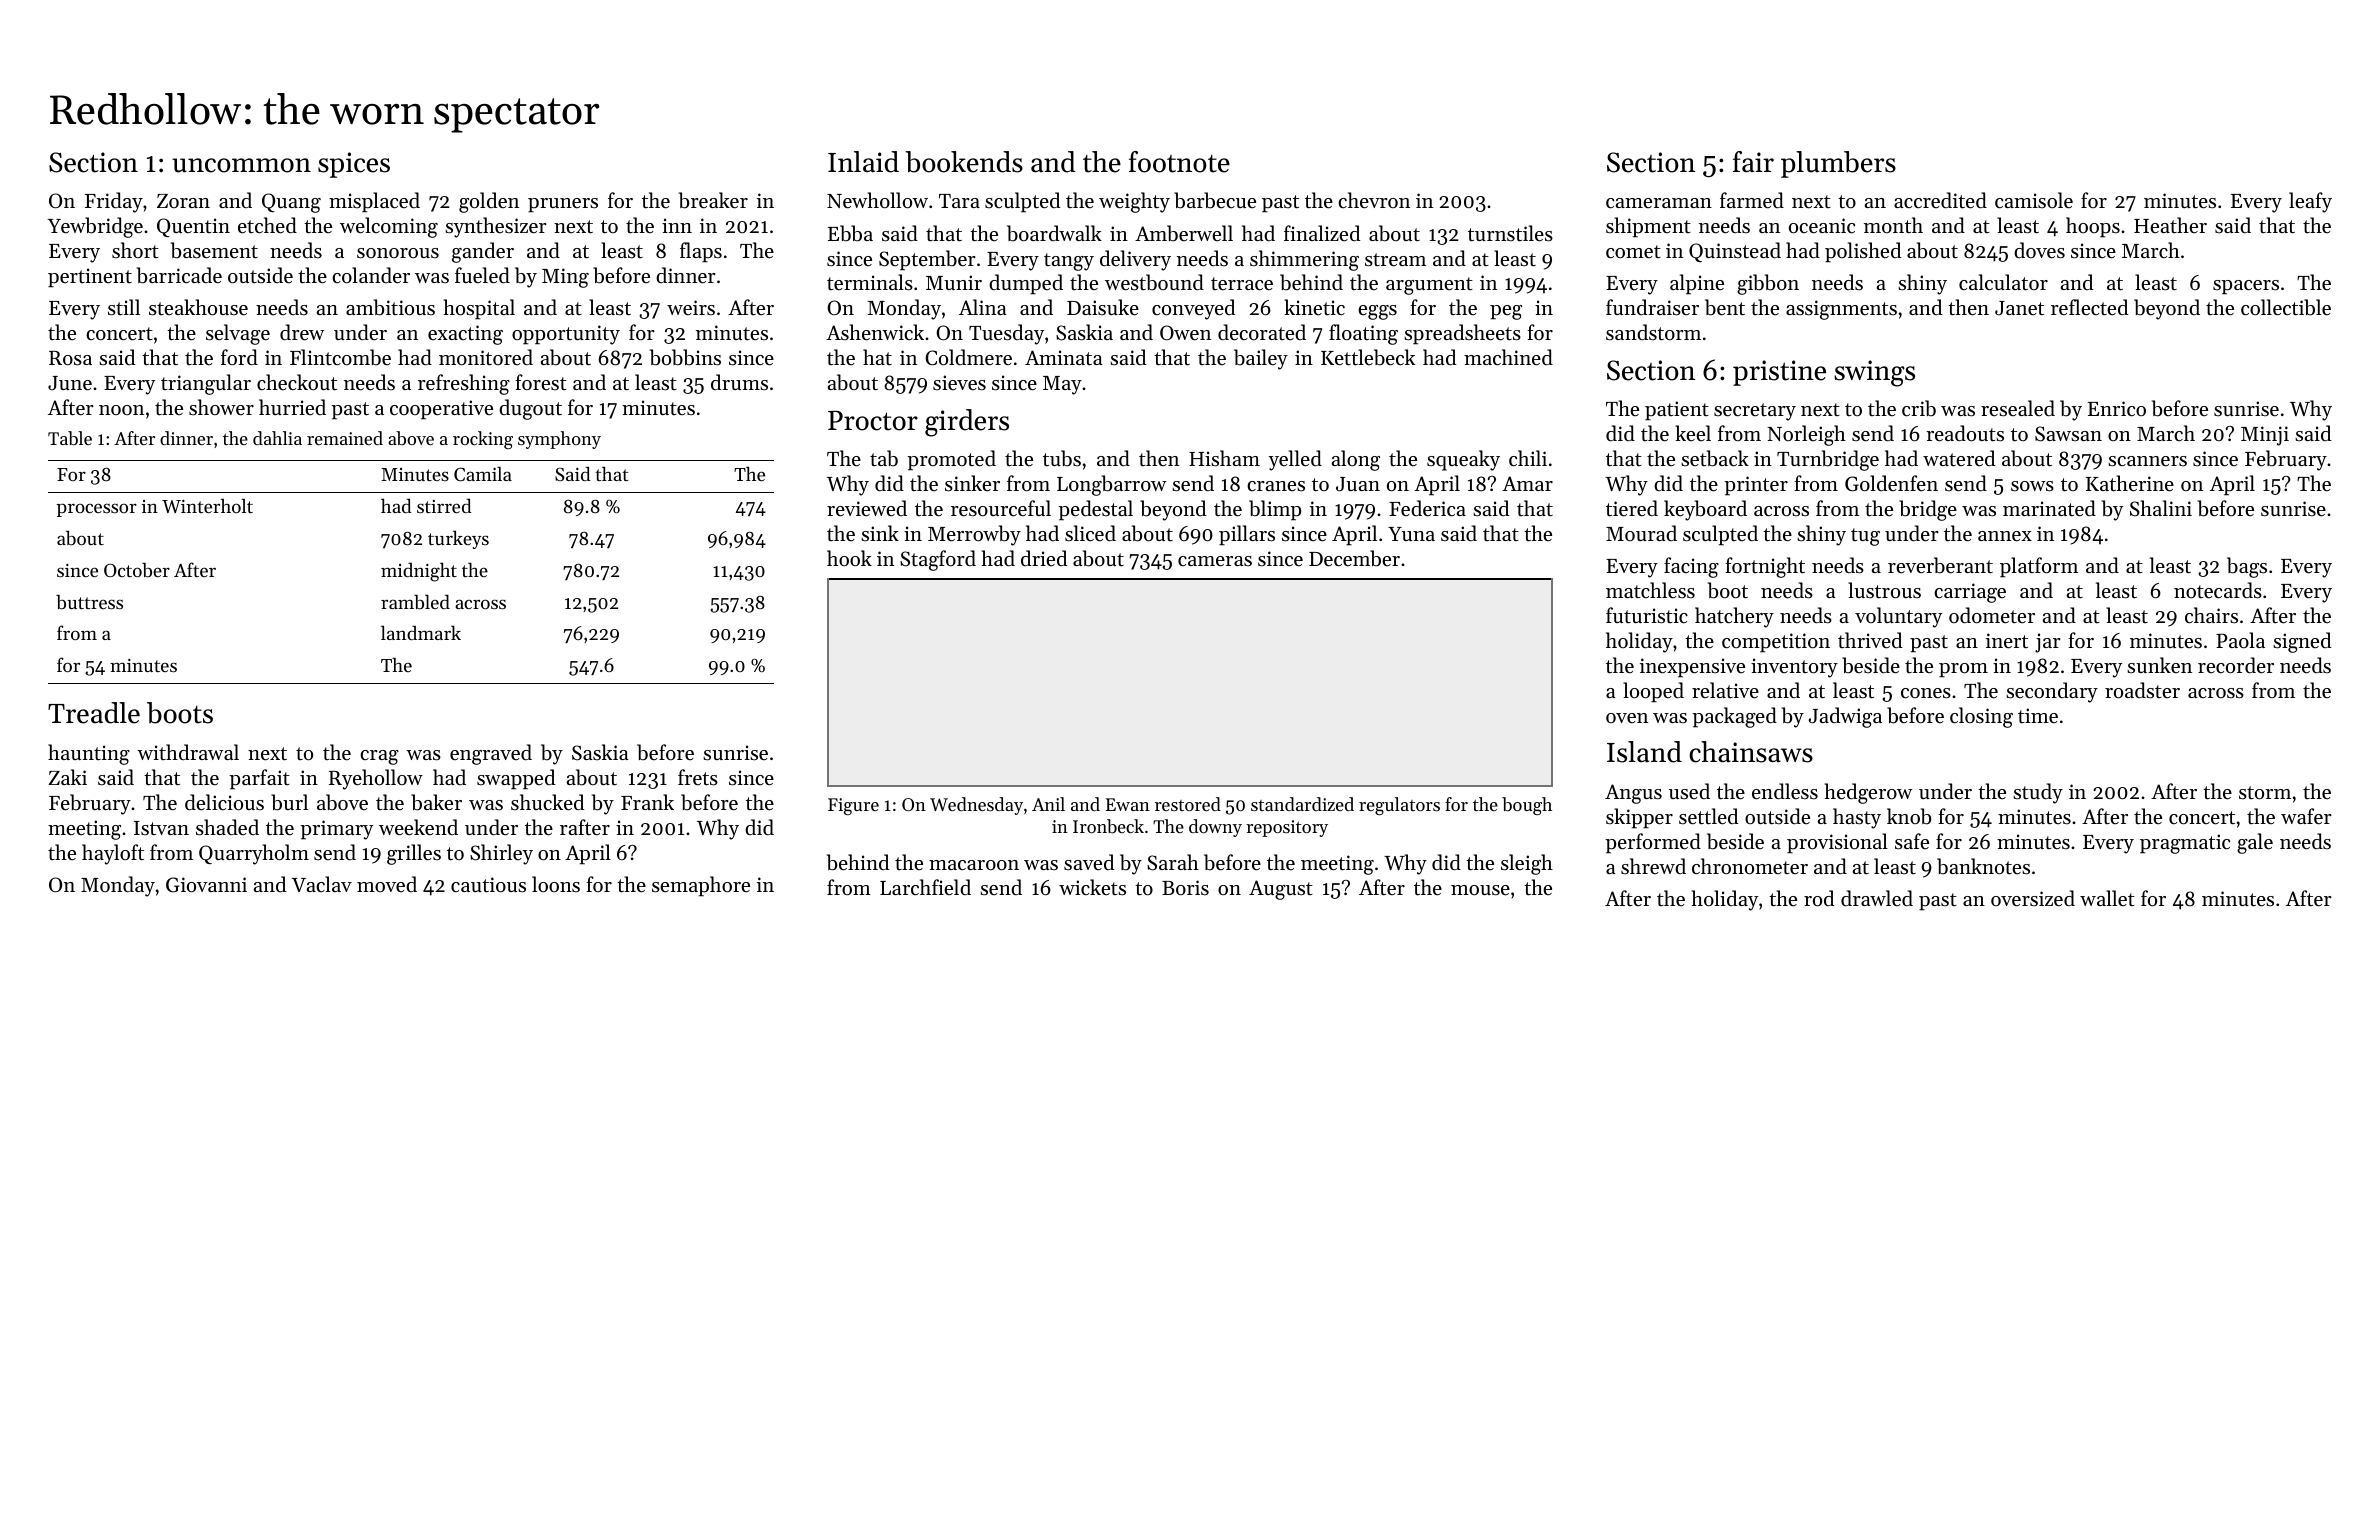 Image resolution: width=2380 pixels, height=1540 pixels. Describe the element at coordinates (701, 886) in the document. I see `semaphore` at that location.
